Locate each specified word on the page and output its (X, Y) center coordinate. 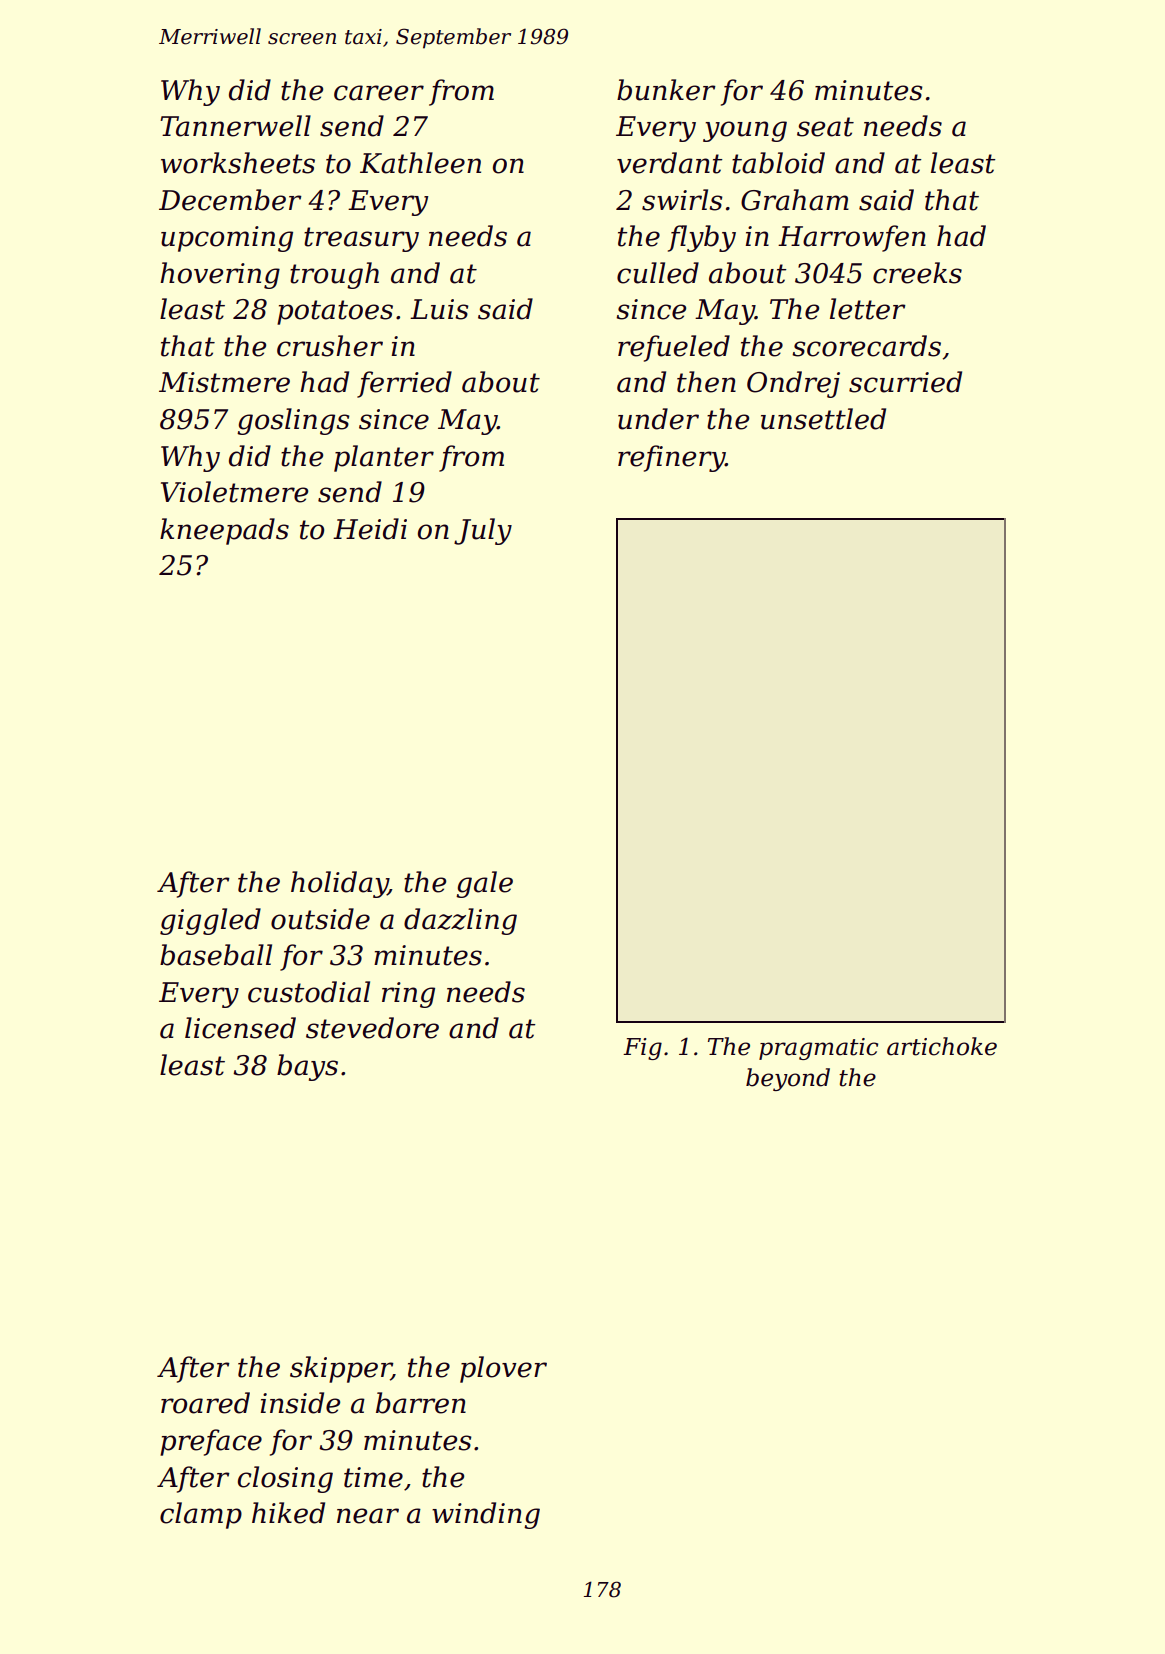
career (379, 93)
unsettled (823, 419)
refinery (671, 458)
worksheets (238, 163)
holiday (339, 884)
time (373, 1477)
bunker (666, 90)
